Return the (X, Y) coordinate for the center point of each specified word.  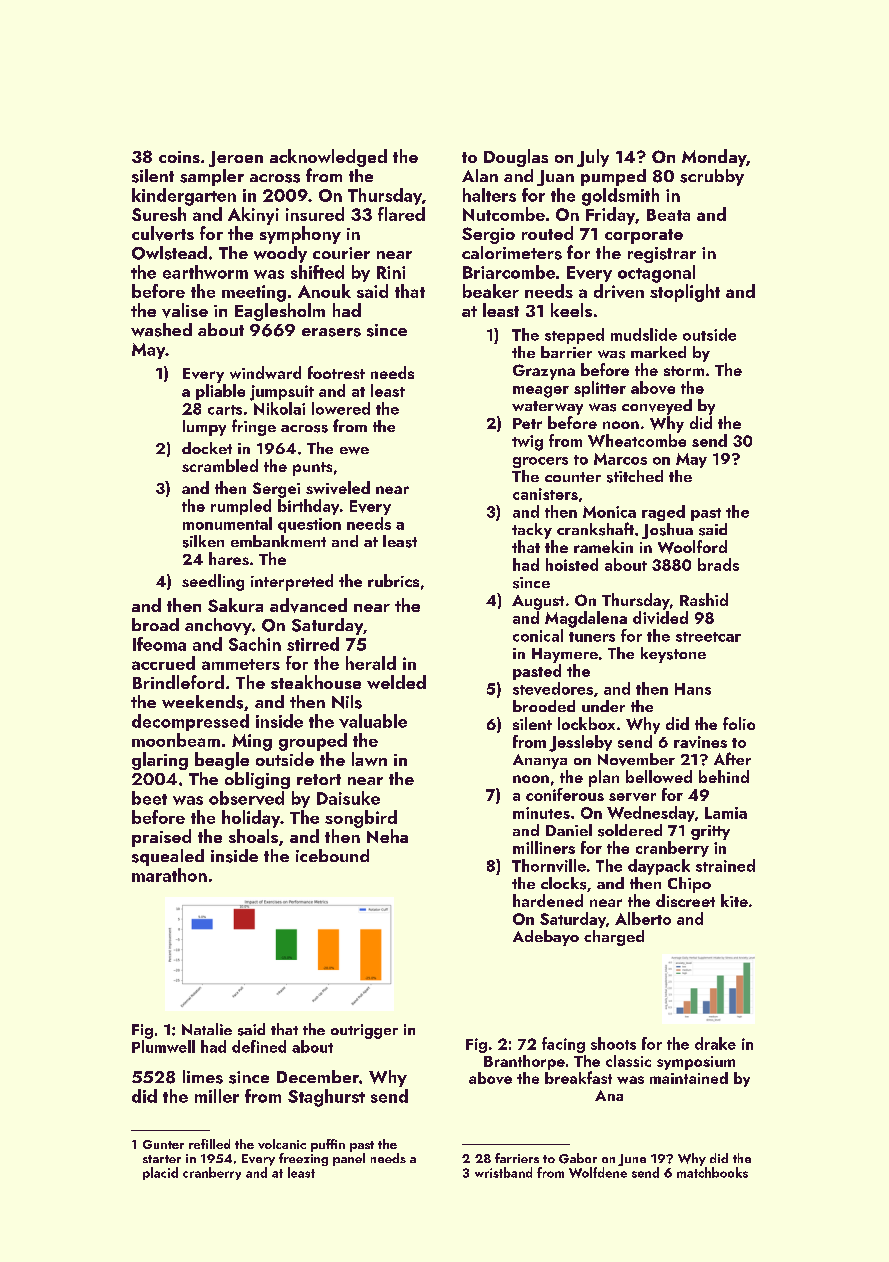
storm (684, 371)
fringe (254, 427)
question (309, 525)
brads (718, 564)
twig (527, 443)
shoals (253, 836)
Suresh (159, 214)
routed (547, 233)
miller (217, 1096)
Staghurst (326, 1098)
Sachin (255, 644)
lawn (369, 759)
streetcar (708, 637)
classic (628, 1061)
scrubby (712, 177)
